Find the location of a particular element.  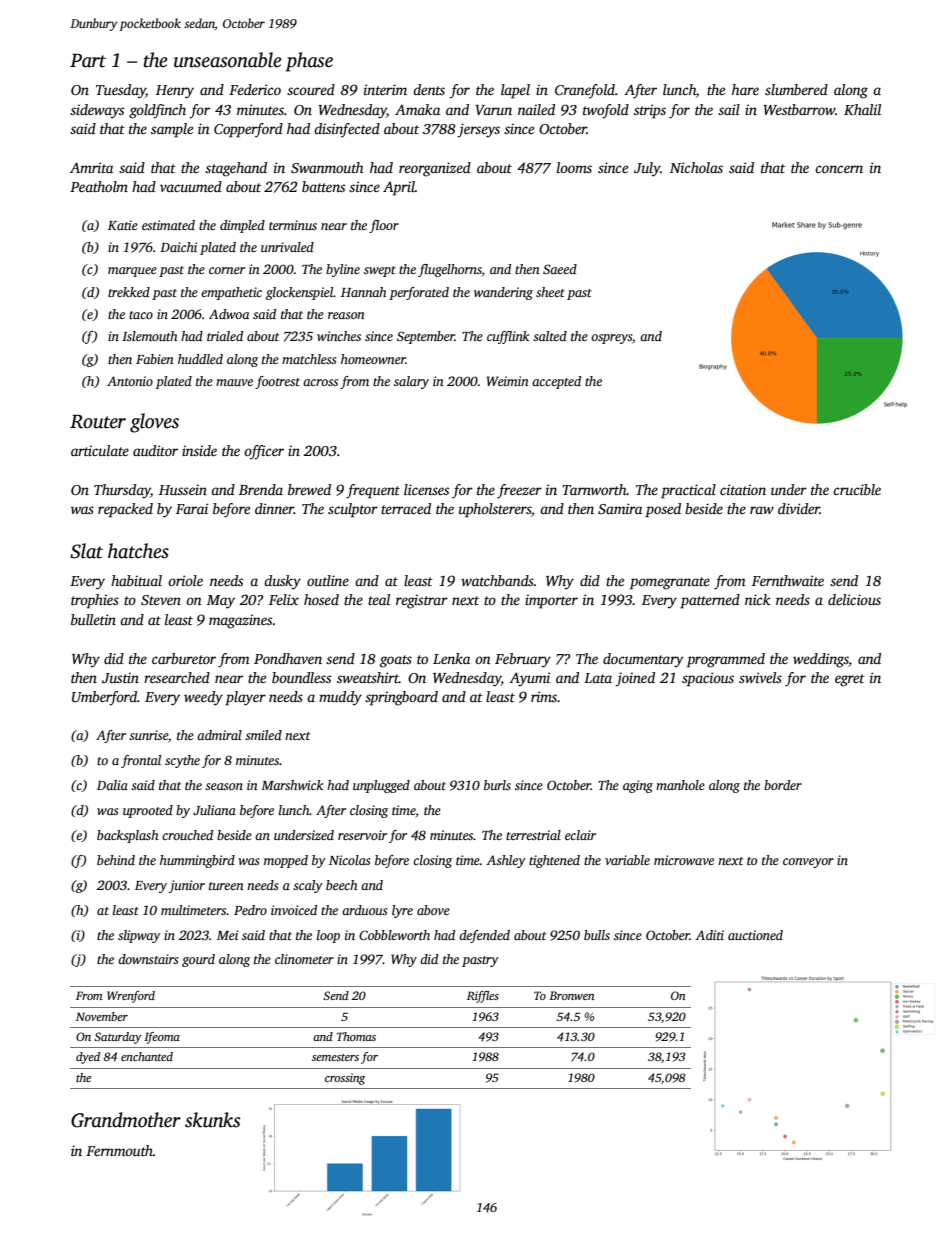

upholsterers is located at coordinates (495, 510).
